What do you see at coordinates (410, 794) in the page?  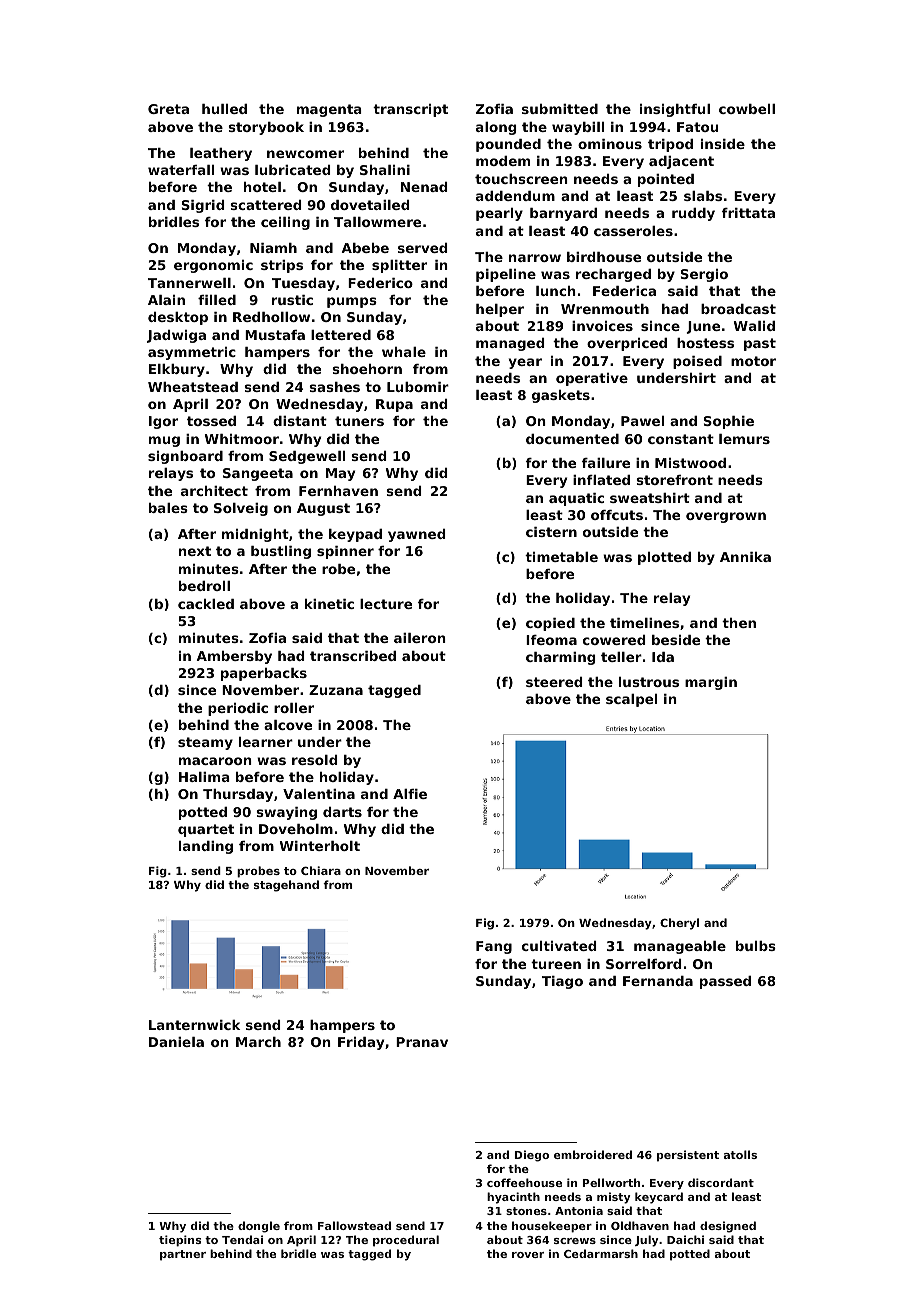 I see `Alfie` at bounding box center [410, 794].
